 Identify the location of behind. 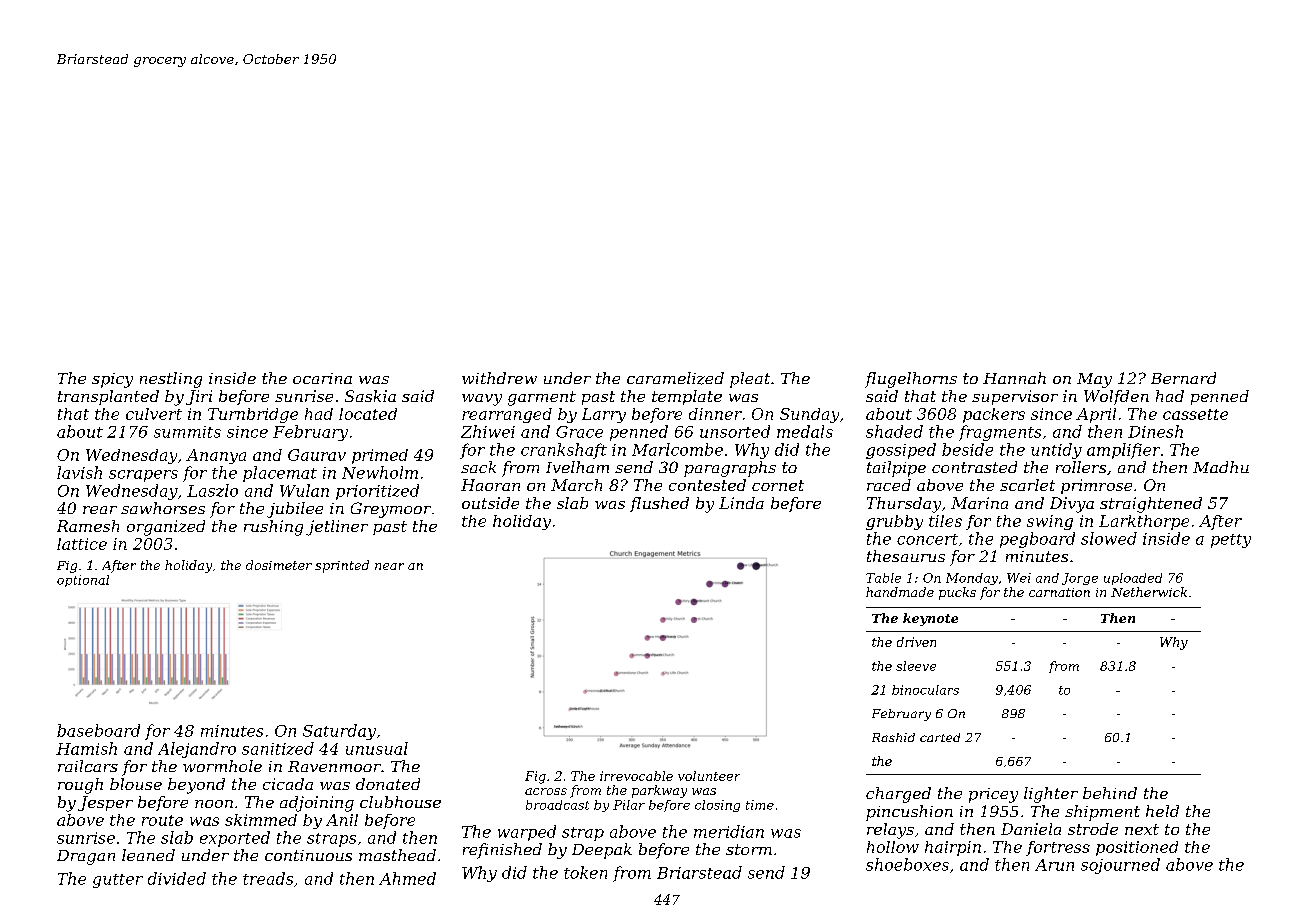
(1110, 793).
